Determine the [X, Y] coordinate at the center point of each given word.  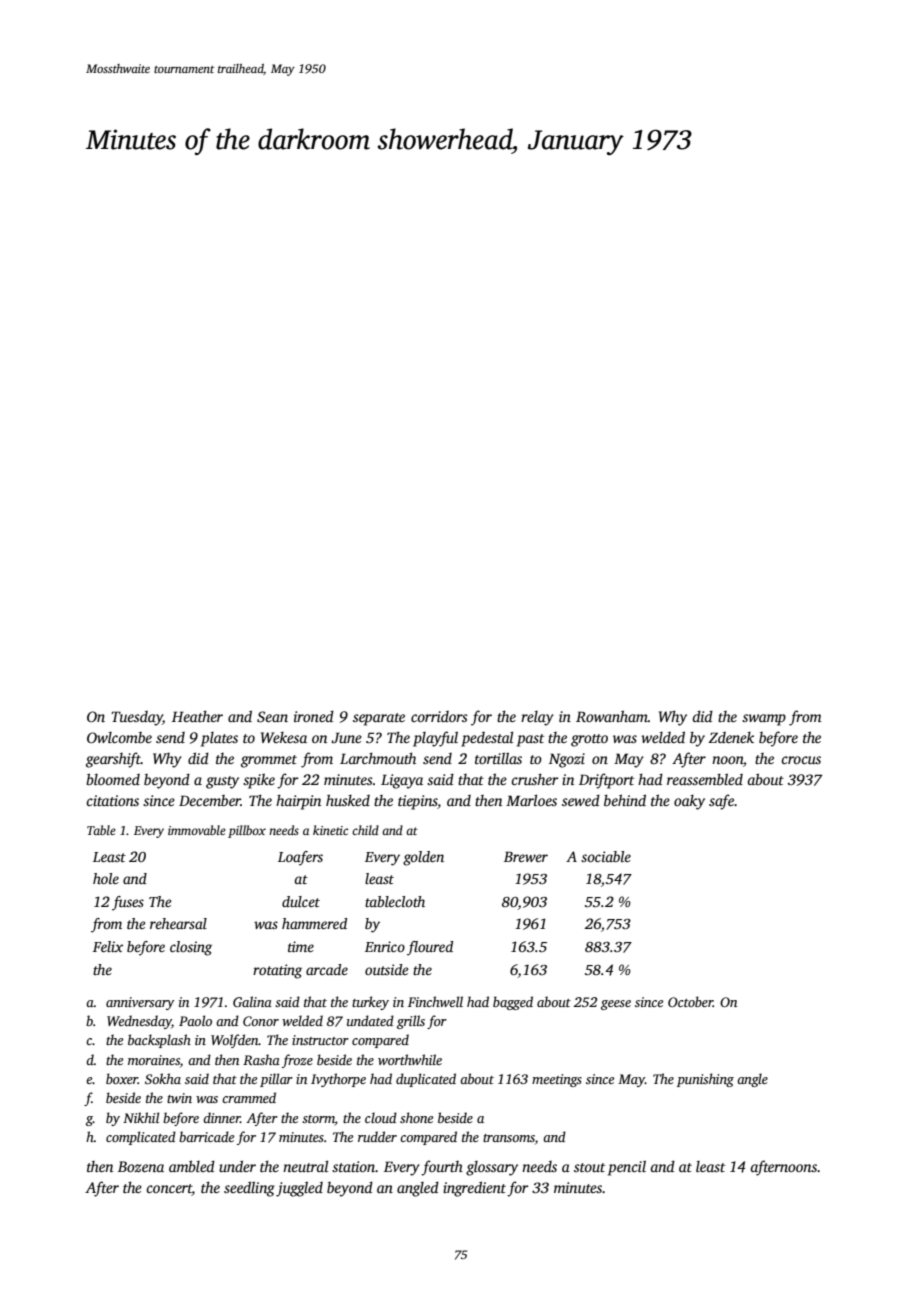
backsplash [159, 1041]
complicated [141, 1138]
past [530, 740]
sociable [606, 856]
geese [616, 1005]
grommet [269, 761]
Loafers [300, 858]
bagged [513, 1003]
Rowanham [612, 716]
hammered [314, 923]
